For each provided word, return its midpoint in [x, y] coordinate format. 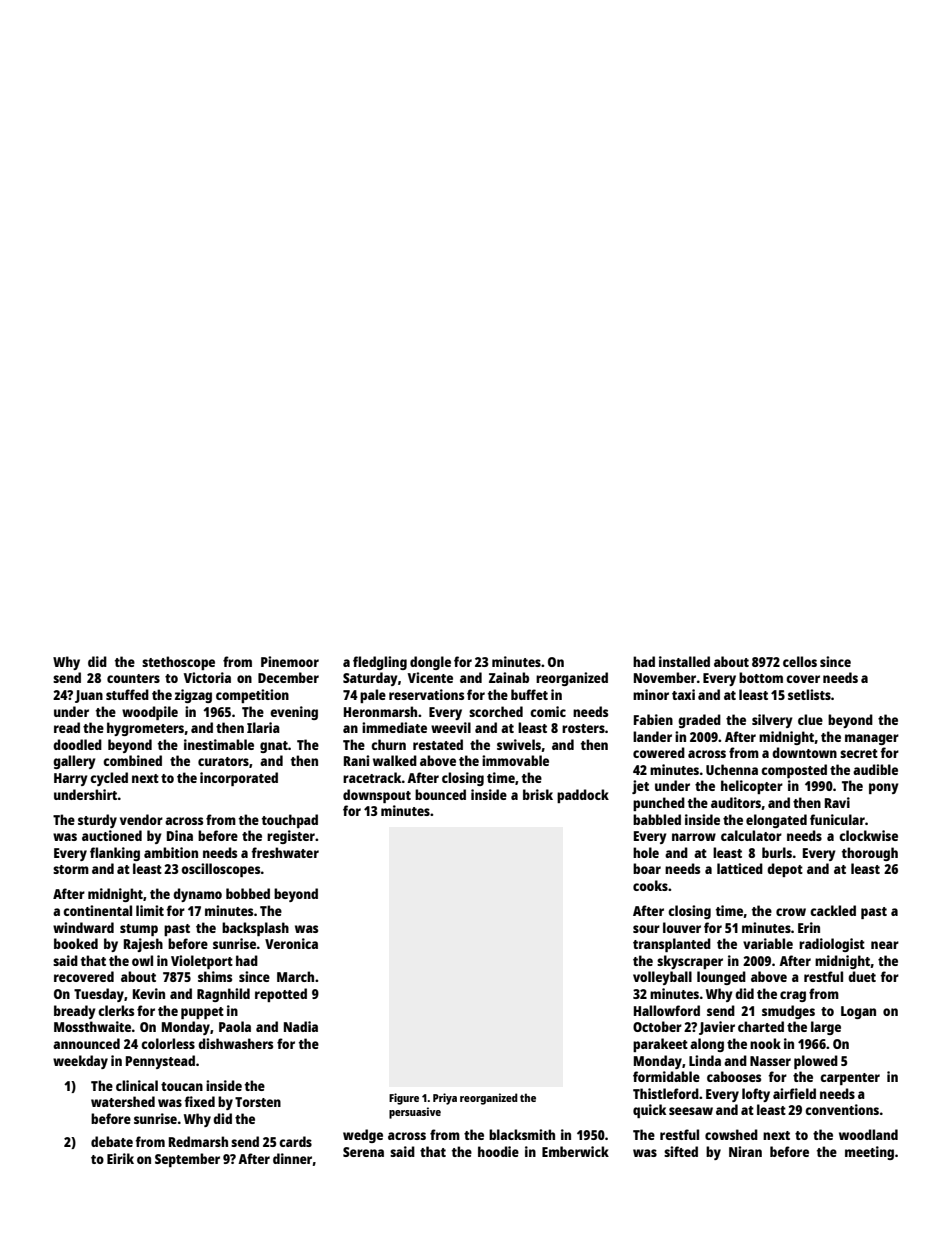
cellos [800, 661]
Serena [363, 1152]
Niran [745, 1151]
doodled [77, 744]
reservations [426, 694]
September [187, 1160]
